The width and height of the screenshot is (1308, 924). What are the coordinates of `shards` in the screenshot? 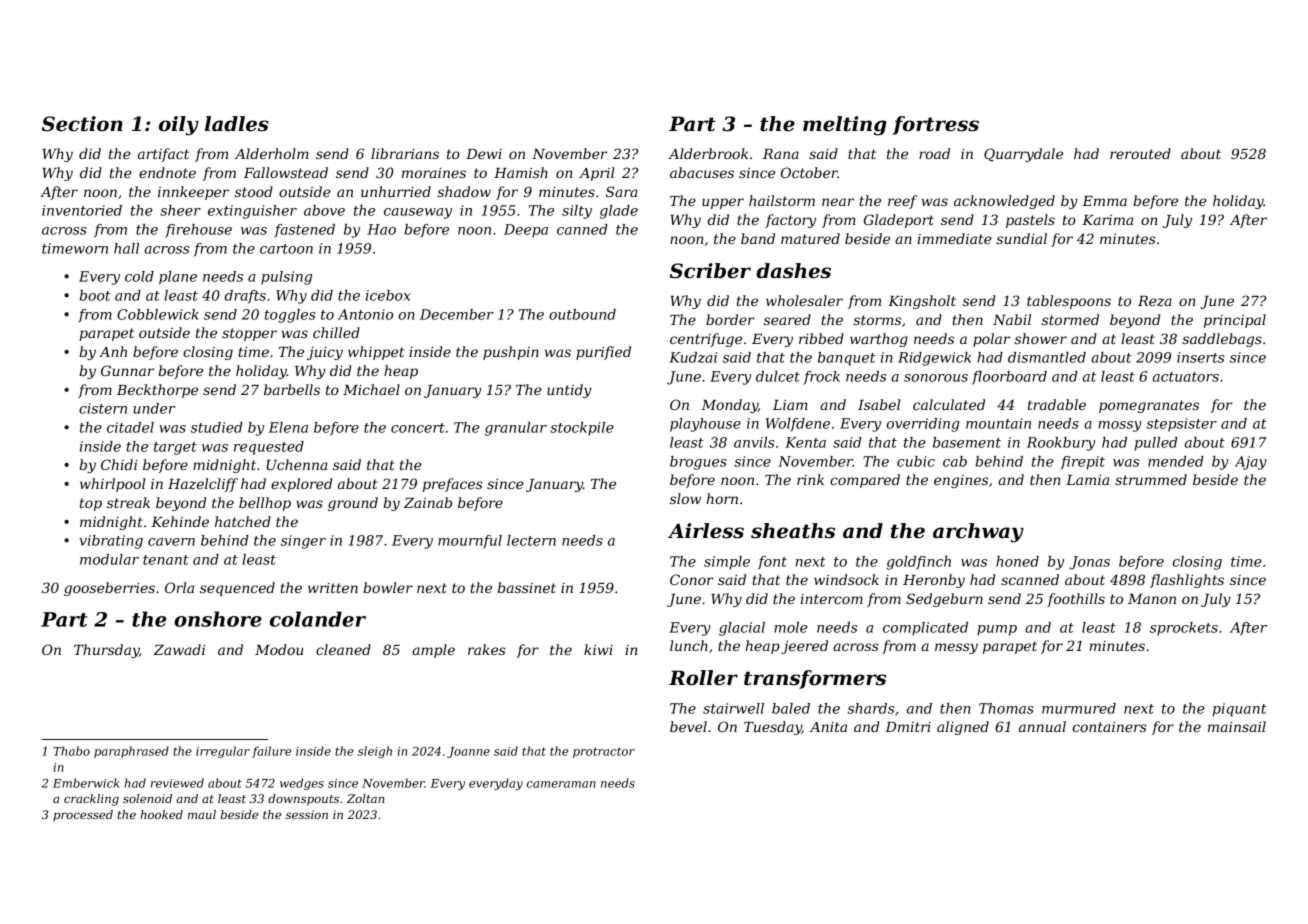 It's located at (871, 708).
